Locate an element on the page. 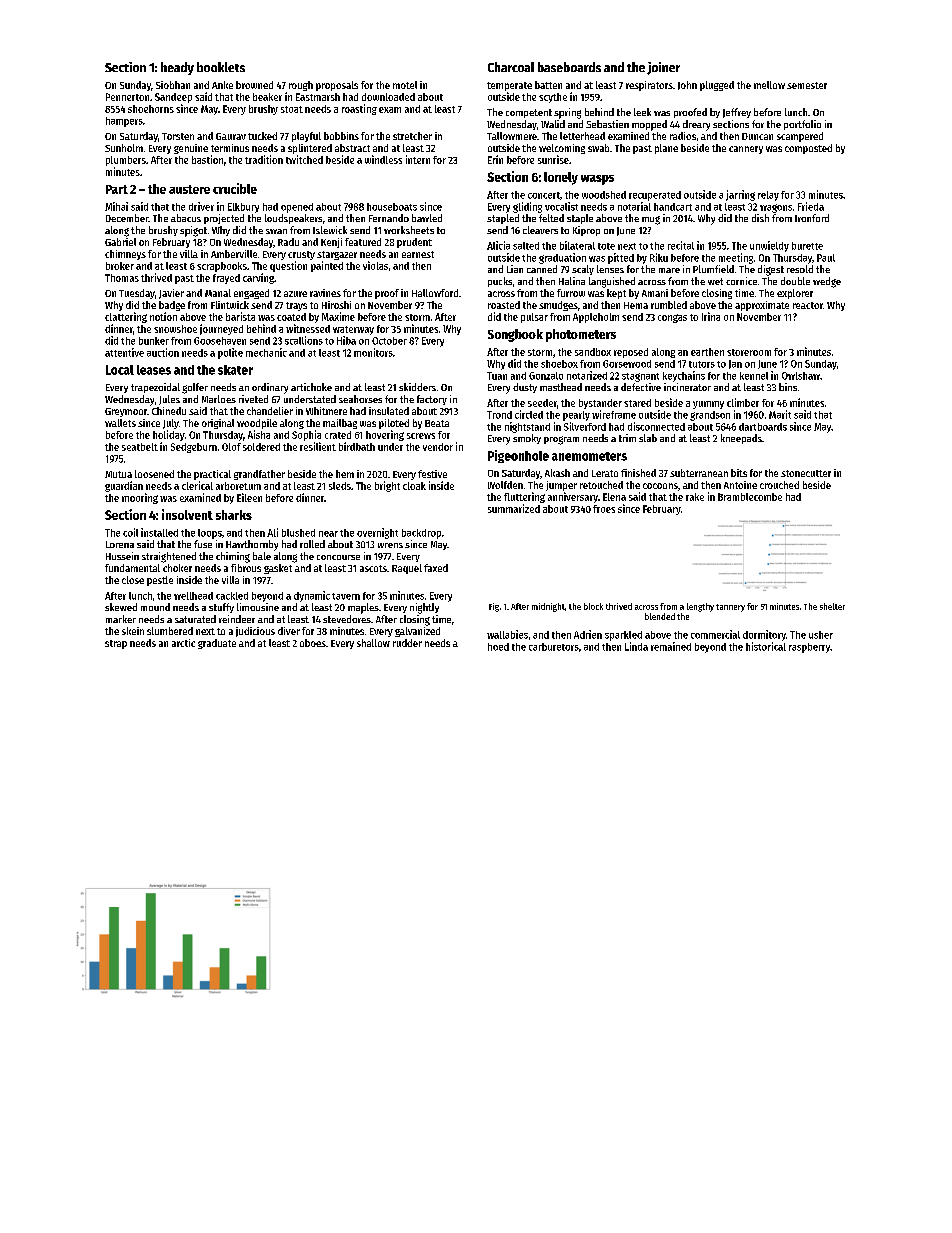 This page has height=1233, width=952. joiner is located at coordinates (663, 68).
